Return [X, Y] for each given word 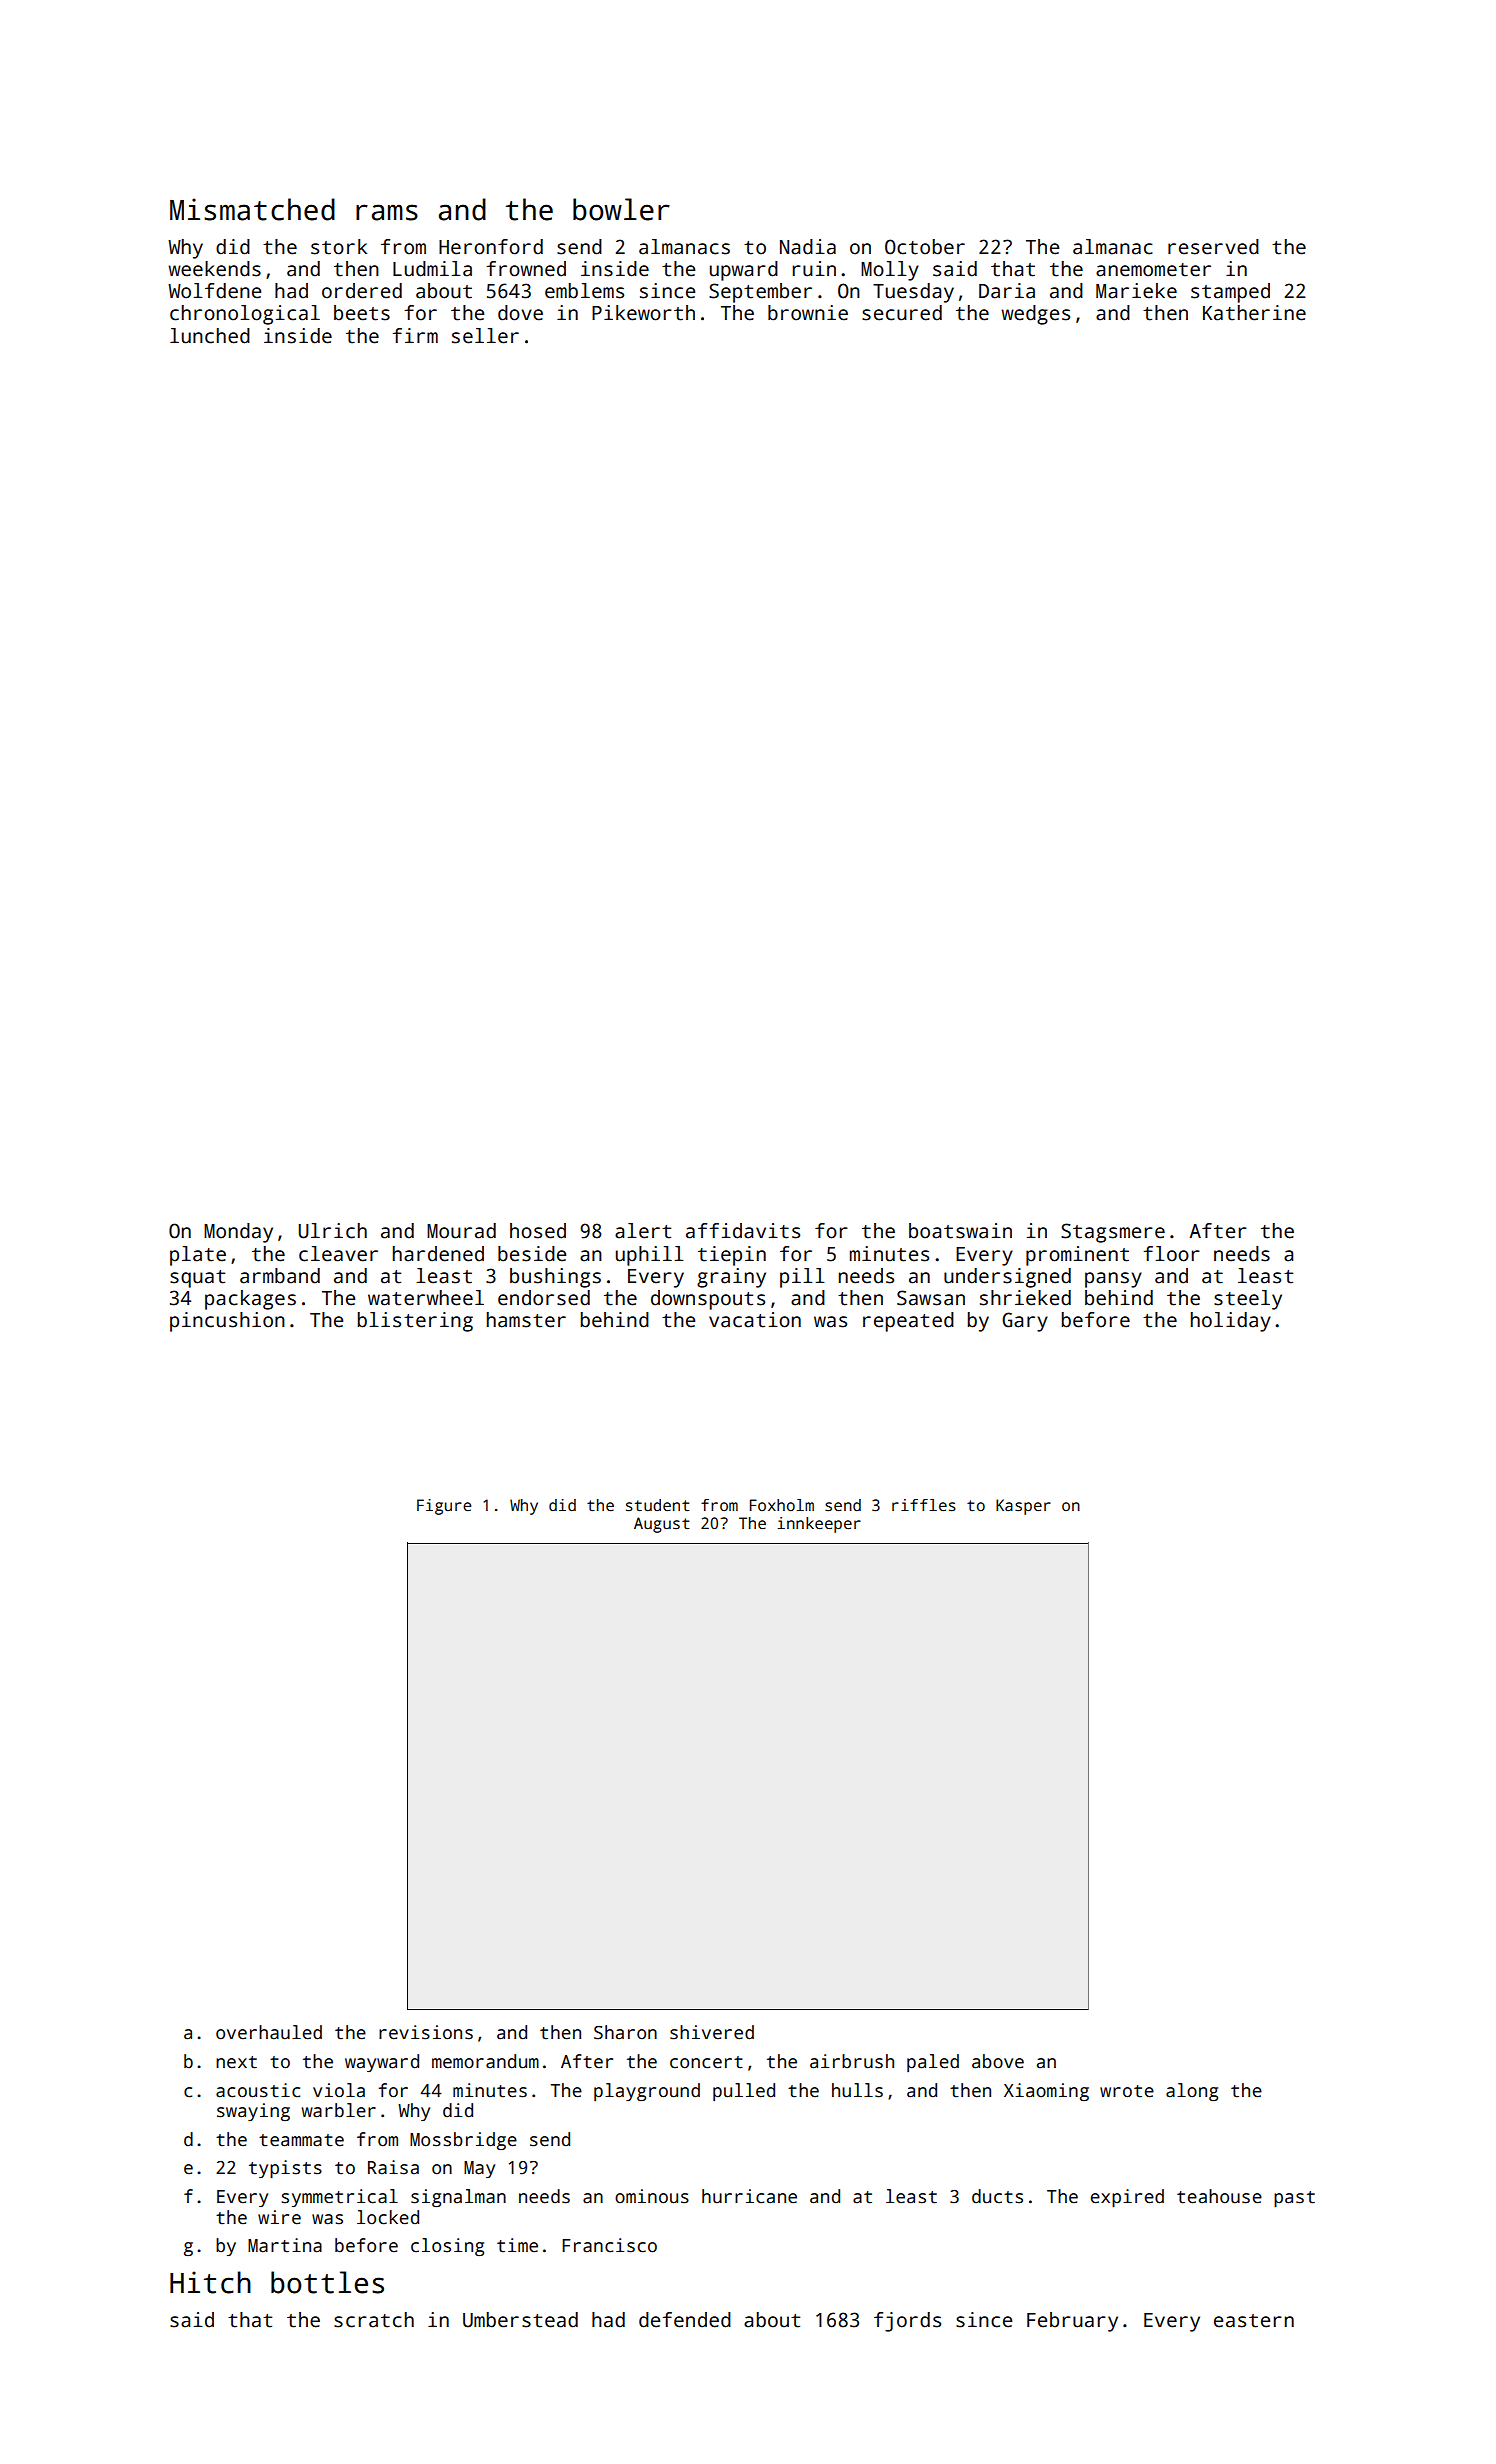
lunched [210, 336]
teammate [301, 2140]
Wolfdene [214, 291]
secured [902, 313]
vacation [755, 1320]
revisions [426, 2032]
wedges [1035, 315]
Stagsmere [1113, 1233]
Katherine [1254, 313]
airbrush [852, 2061]
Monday [238, 1233]
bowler [621, 209]
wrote [1127, 2091]
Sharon [625, 2032]
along [1192, 2092]
